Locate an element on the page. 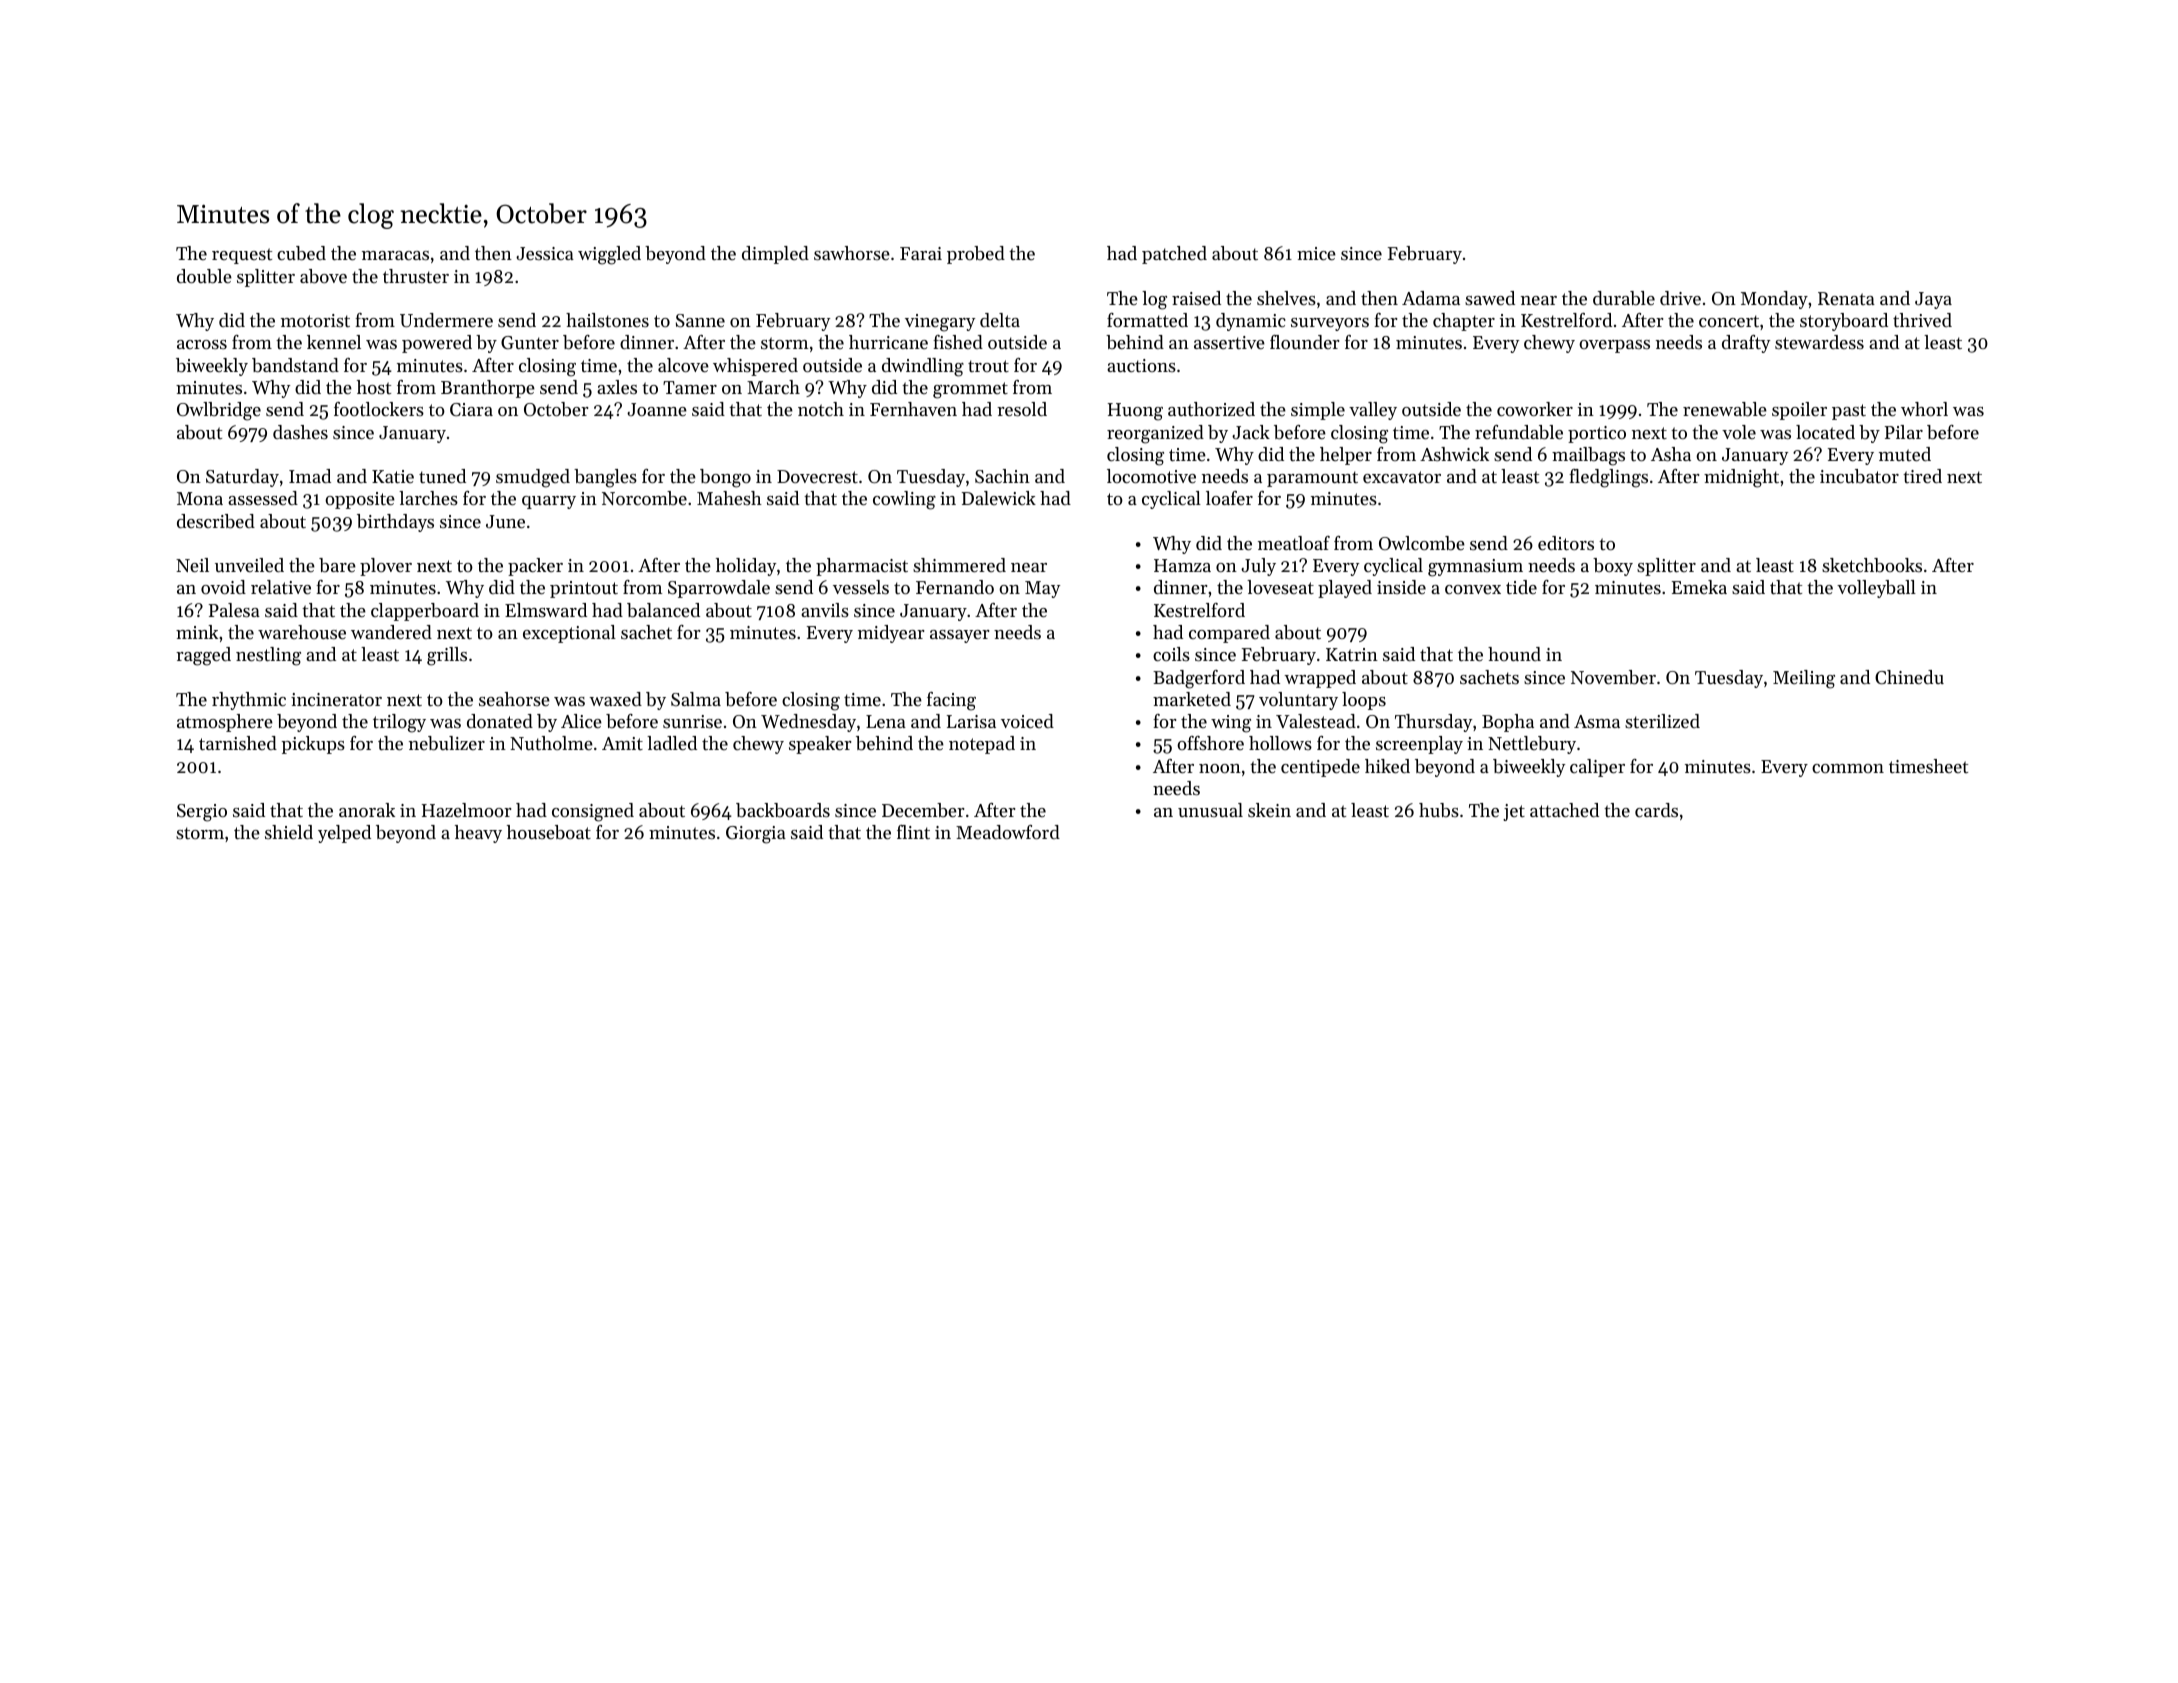 The height and width of the image is (1683, 2178). Owlbridge is located at coordinates (219, 411).
